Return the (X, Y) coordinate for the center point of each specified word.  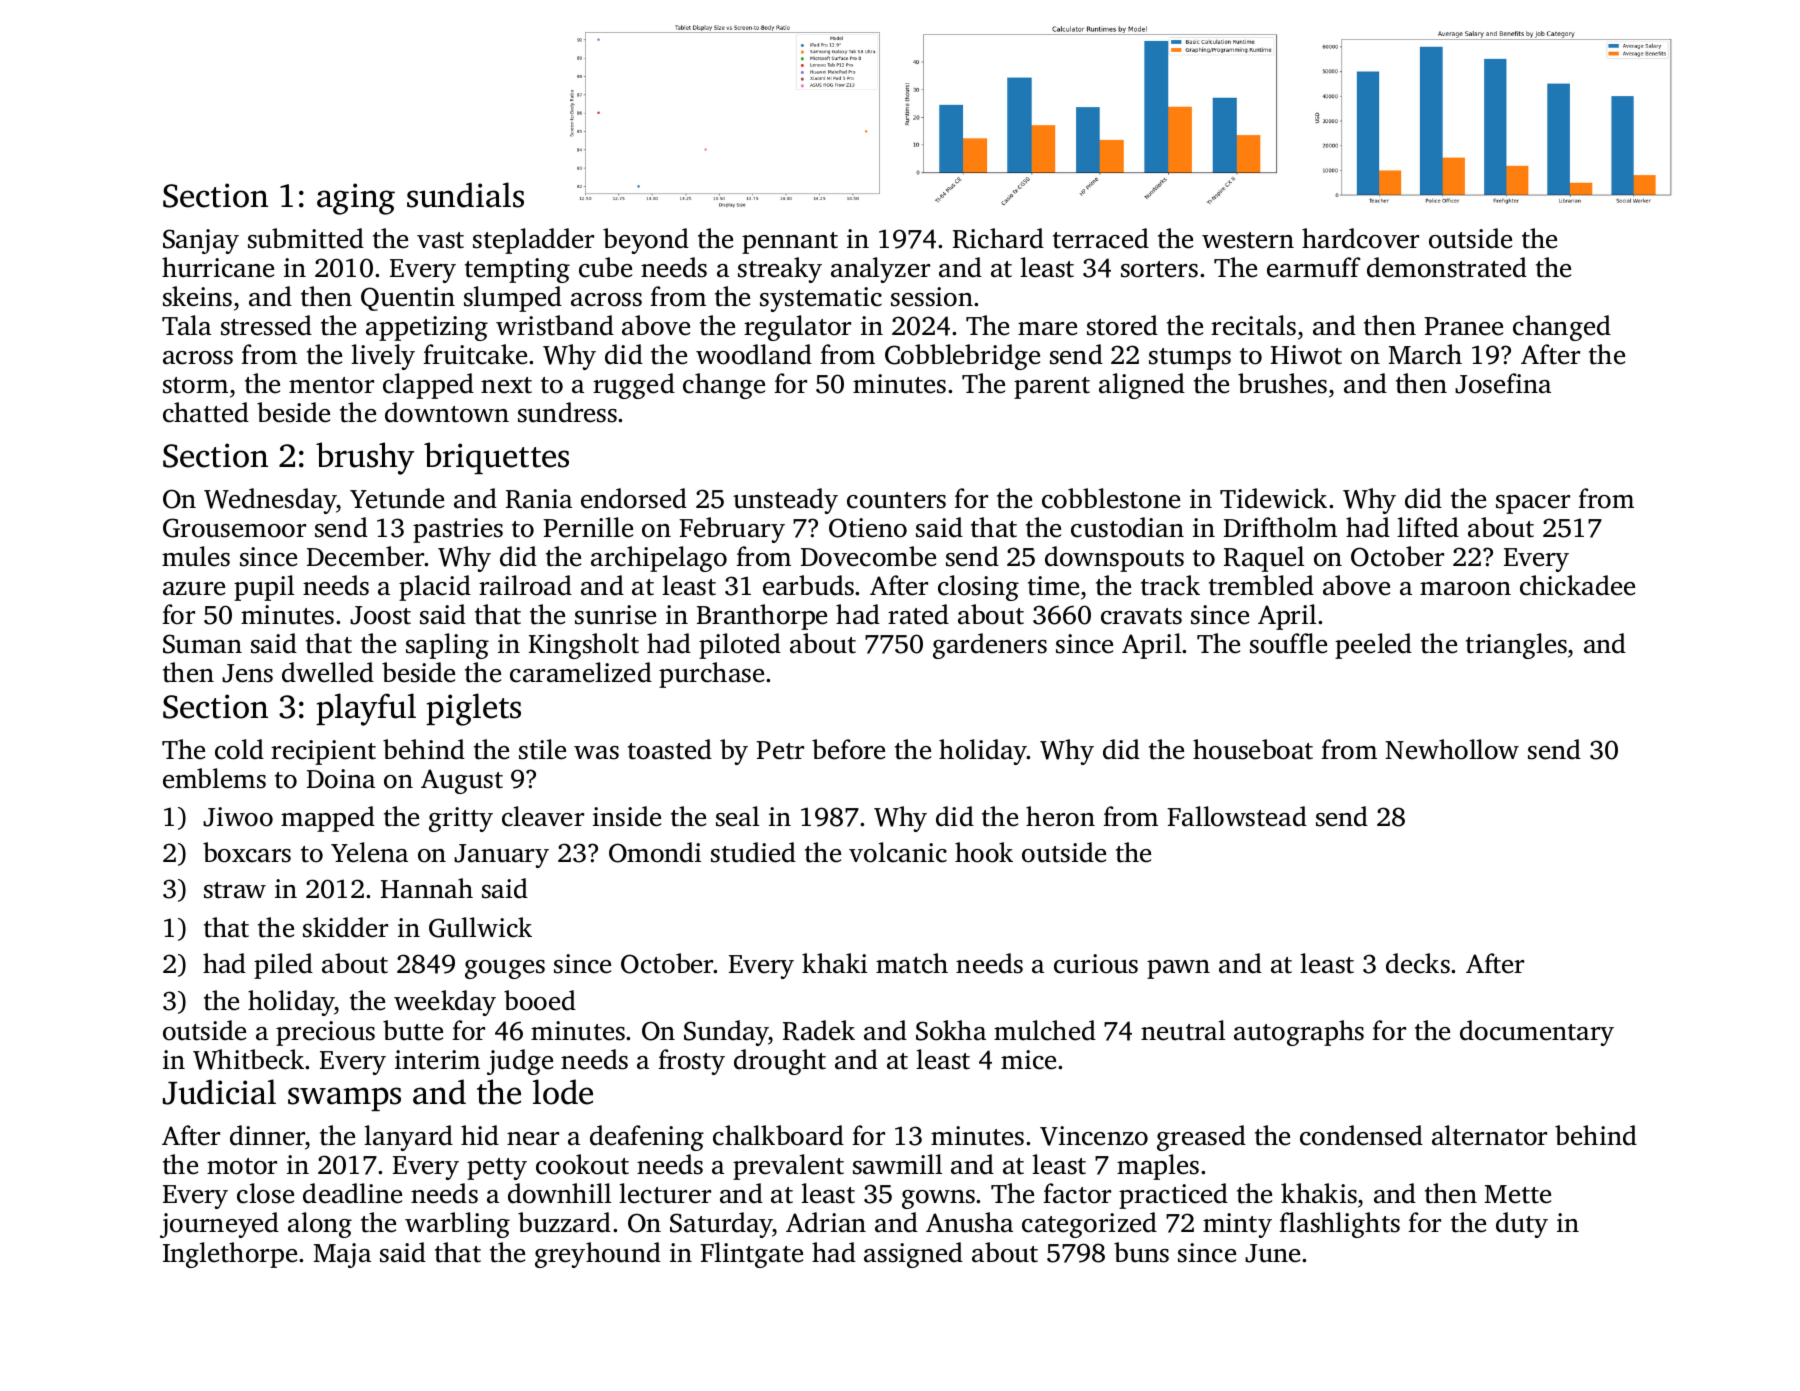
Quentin (408, 299)
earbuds (808, 585)
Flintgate (751, 1255)
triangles (1516, 646)
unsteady (785, 501)
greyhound (598, 1255)
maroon (1465, 589)
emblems (214, 778)
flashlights (1340, 1225)
